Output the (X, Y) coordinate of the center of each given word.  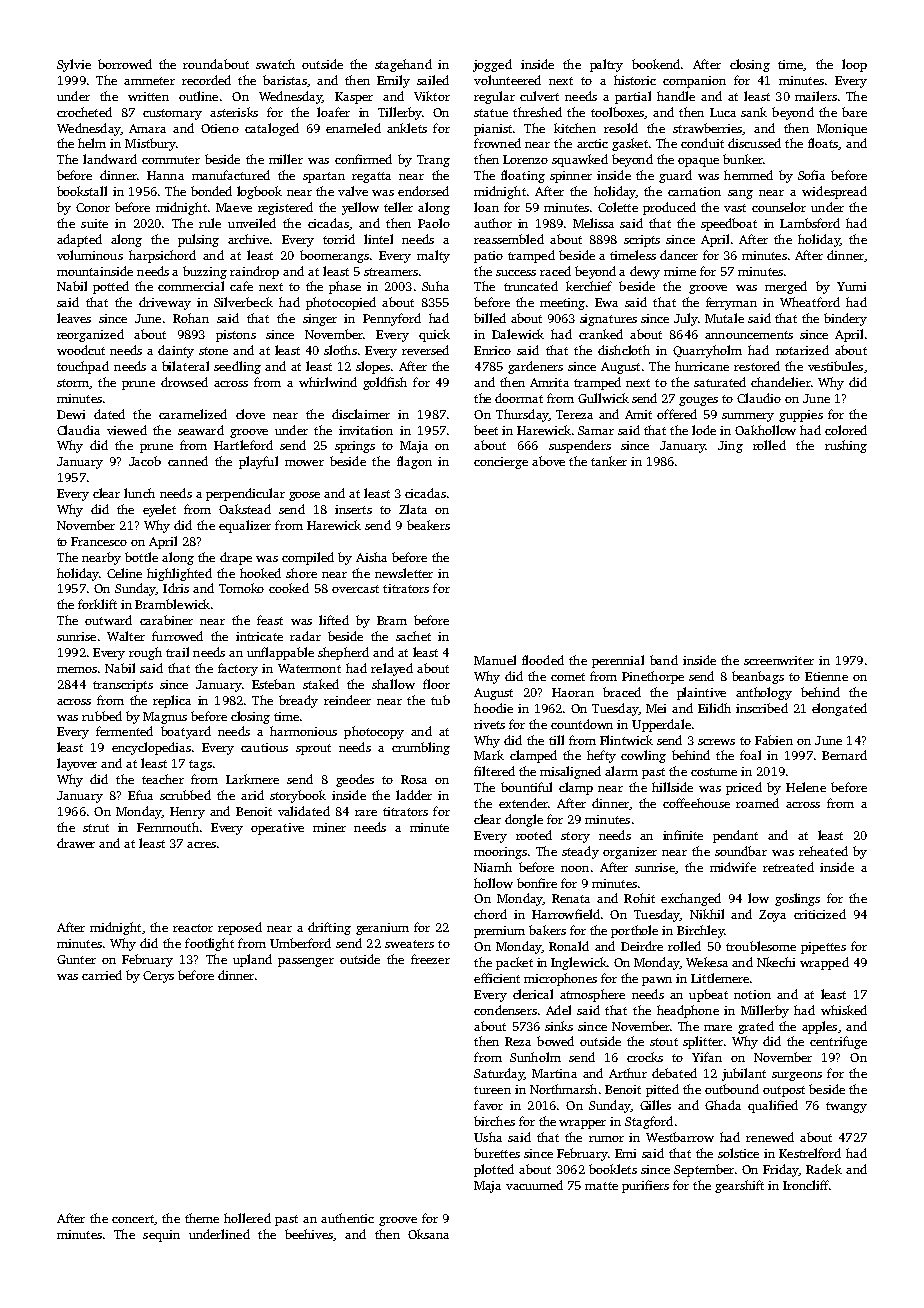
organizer (630, 853)
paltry (606, 65)
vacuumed (534, 1185)
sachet (413, 636)
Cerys (158, 977)
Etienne (826, 676)
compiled (308, 558)
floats (823, 143)
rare (366, 813)
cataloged (272, 129)
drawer (76, 843)
